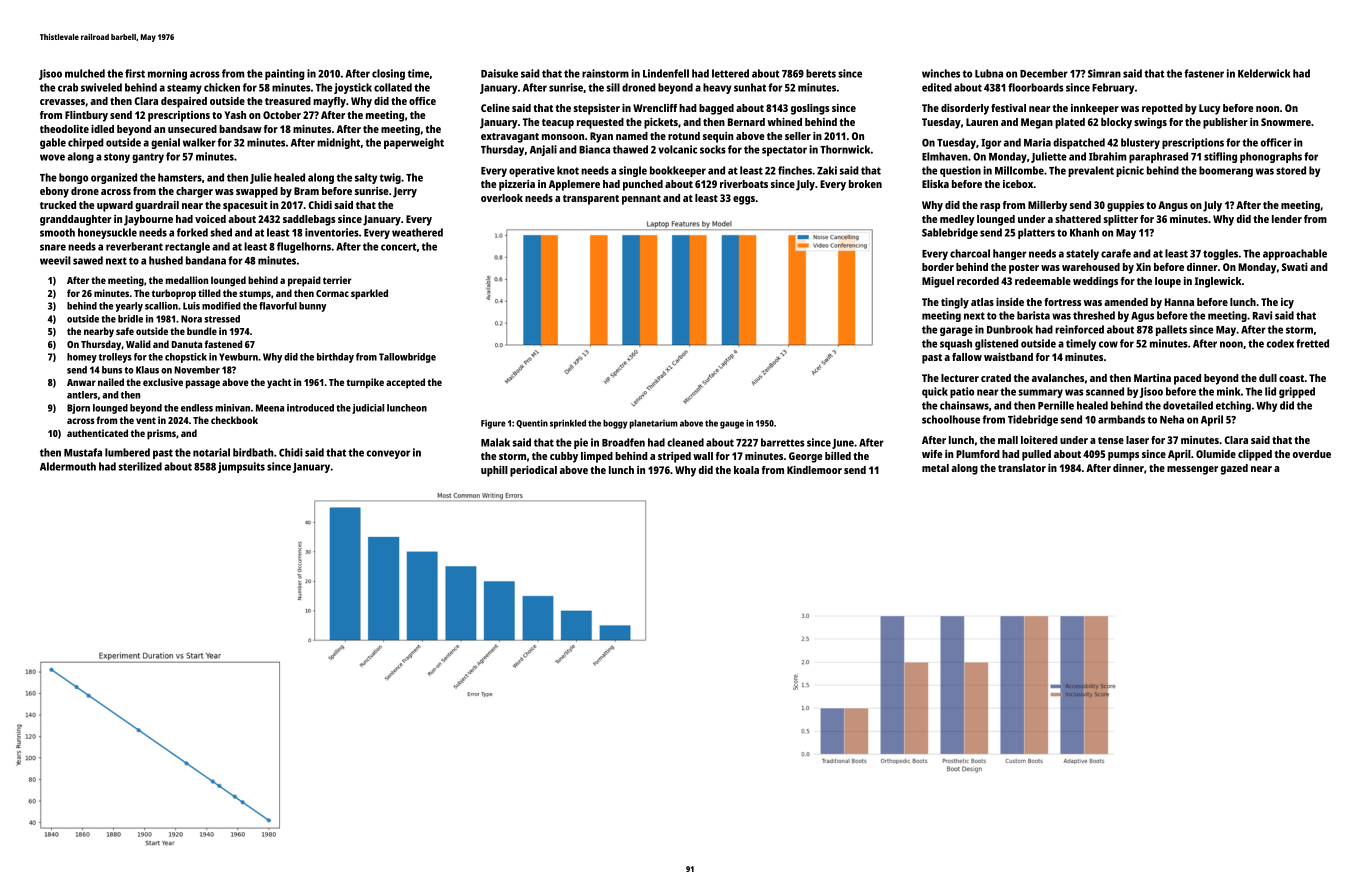 The height and width of the screenshot is (887, 1372). Describe the element at coordinates (1104, 73) in the screenshot. I see `Simran` at that location.
